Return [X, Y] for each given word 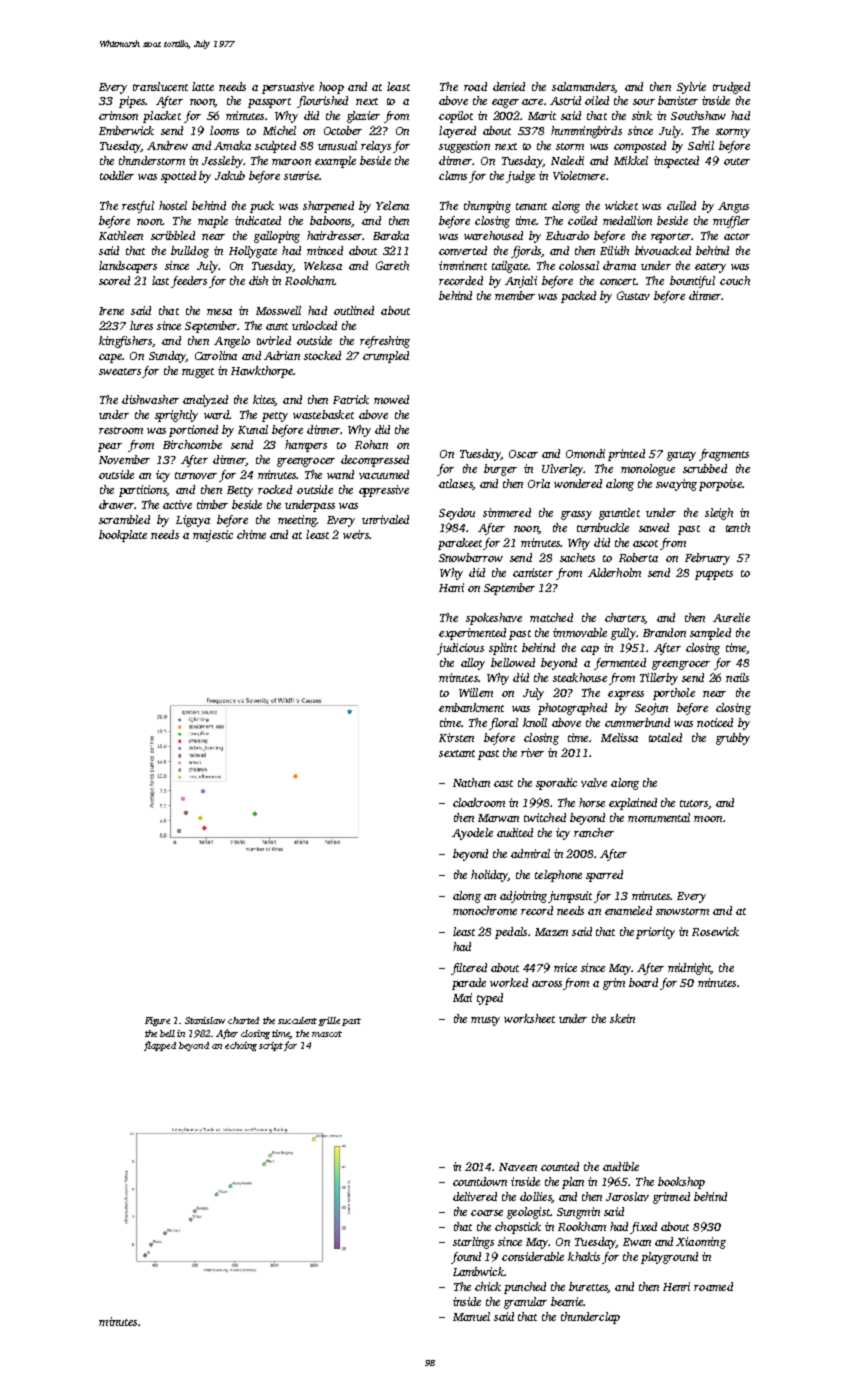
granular [525, 1303]
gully [623, 634]
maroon [291, 162]
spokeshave [494, 619]
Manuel [471, 1316]
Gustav [633, 295]
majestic [213, 536]
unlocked [314, 325]
